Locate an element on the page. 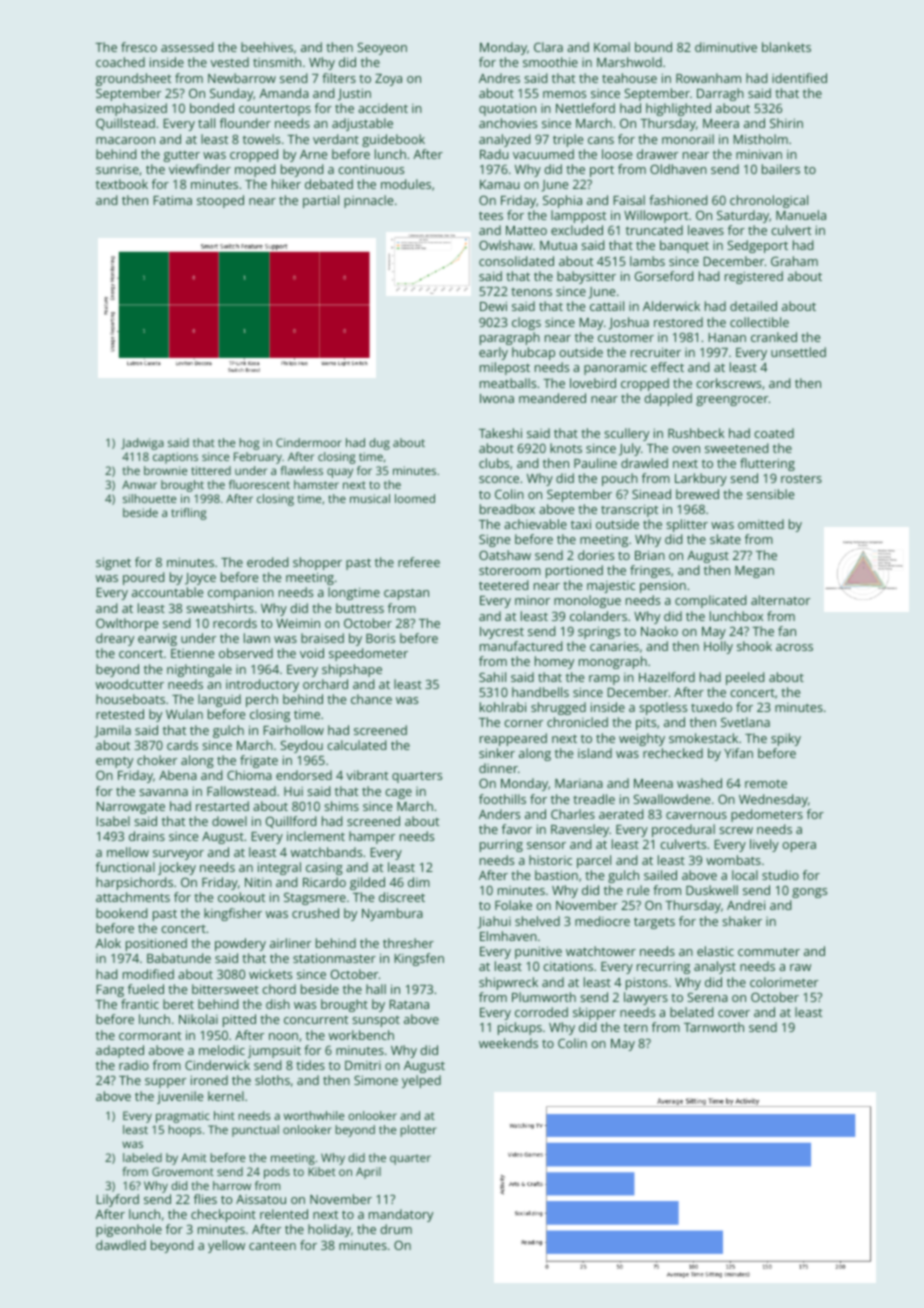  yellow is located at coordinates (226, 1246).
